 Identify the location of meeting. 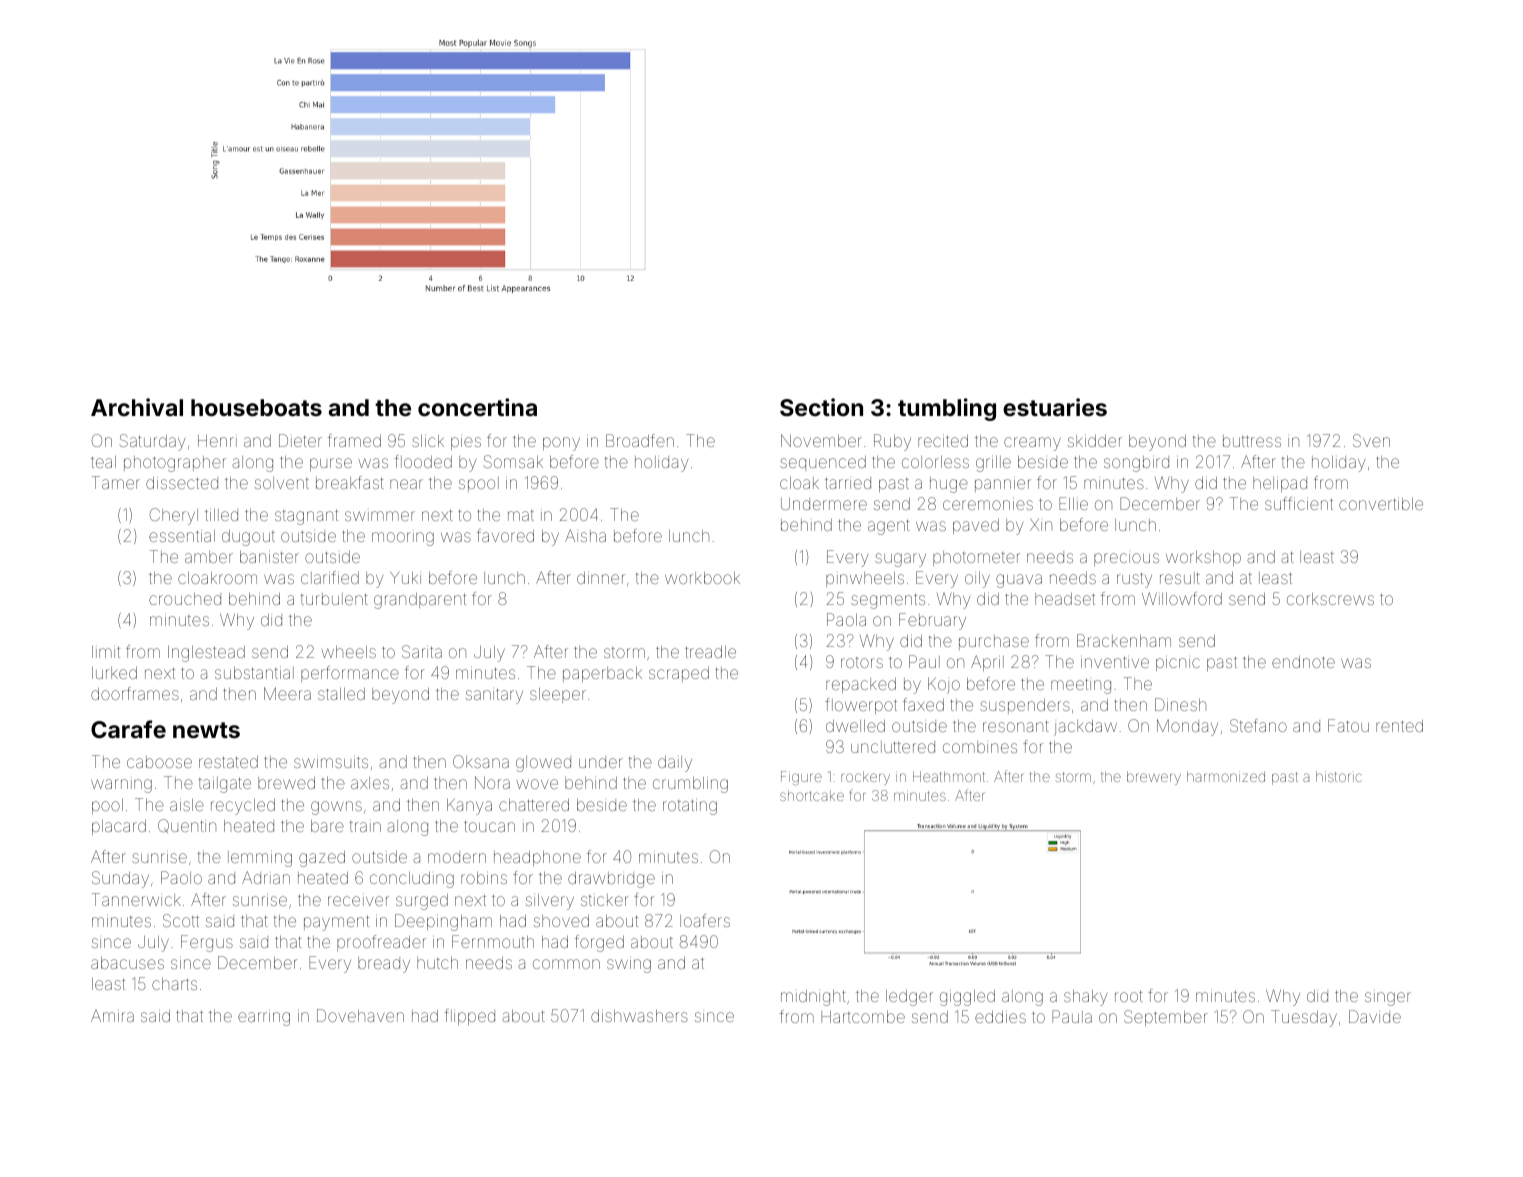
(1081, 686).
